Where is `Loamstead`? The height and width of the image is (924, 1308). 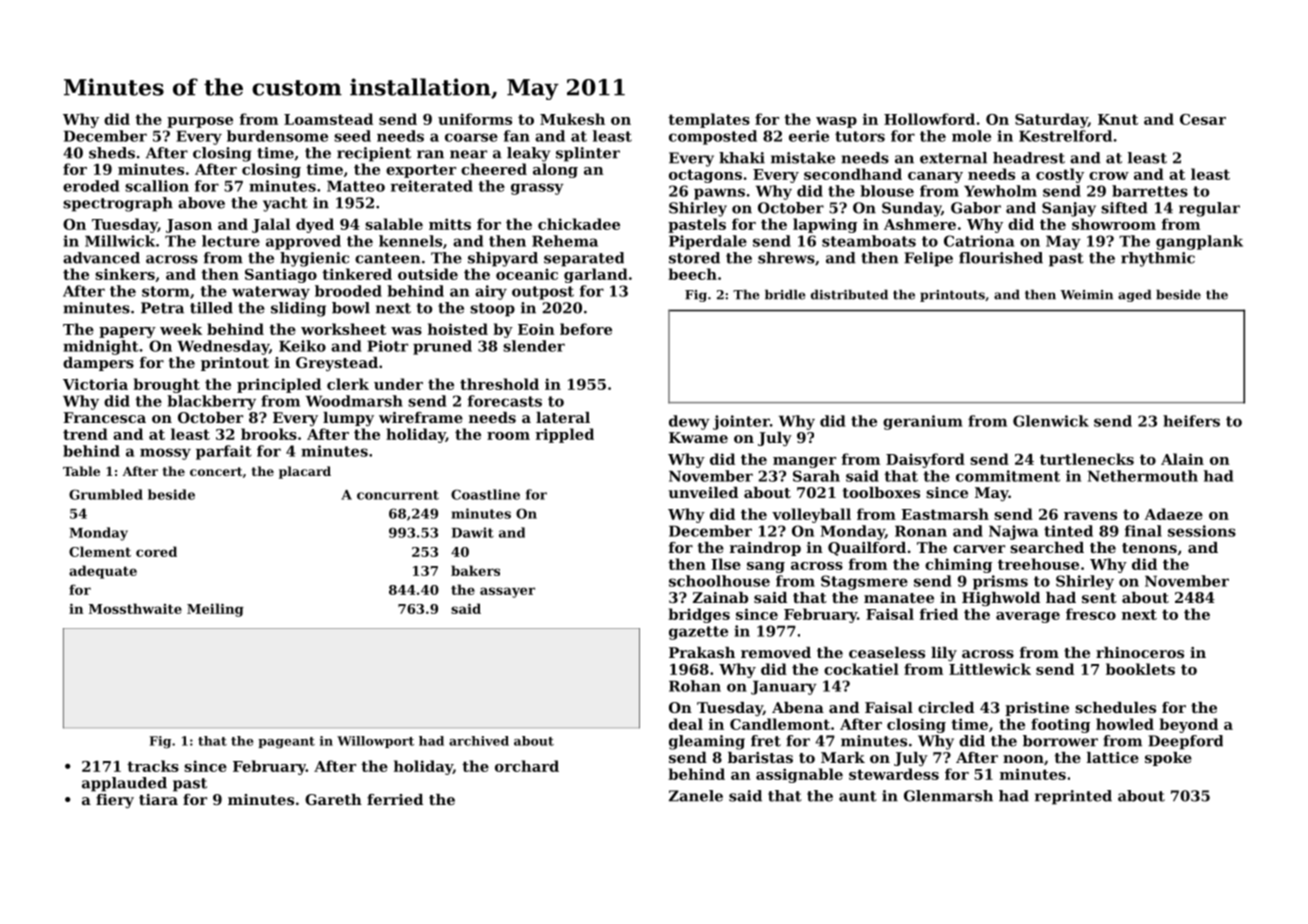 Loamstead is located at coordinates (328, 119).
